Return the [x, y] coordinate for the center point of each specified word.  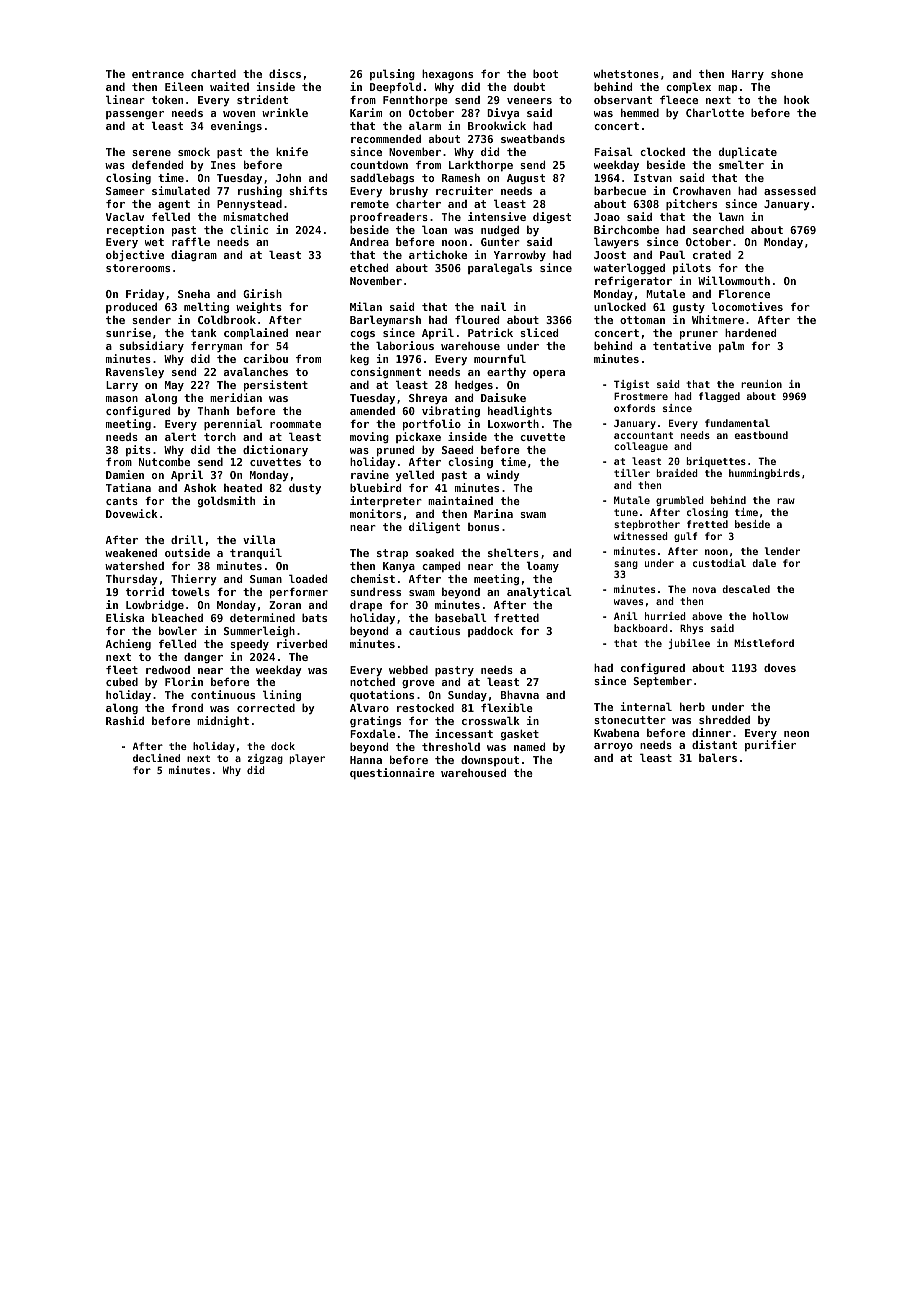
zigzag [265, 759]
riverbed [302, 643]
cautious [434, 630]
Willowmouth [734, 280]
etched [369, 267]
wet [154, 242]
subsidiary [151, 346]
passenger [135, 115]
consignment [385, 372]
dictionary [275, 450]
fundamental [737, 423]
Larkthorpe [481, 165]
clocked [662, 151]
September [662, 681]
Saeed [457, 449]
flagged [719, 397]
